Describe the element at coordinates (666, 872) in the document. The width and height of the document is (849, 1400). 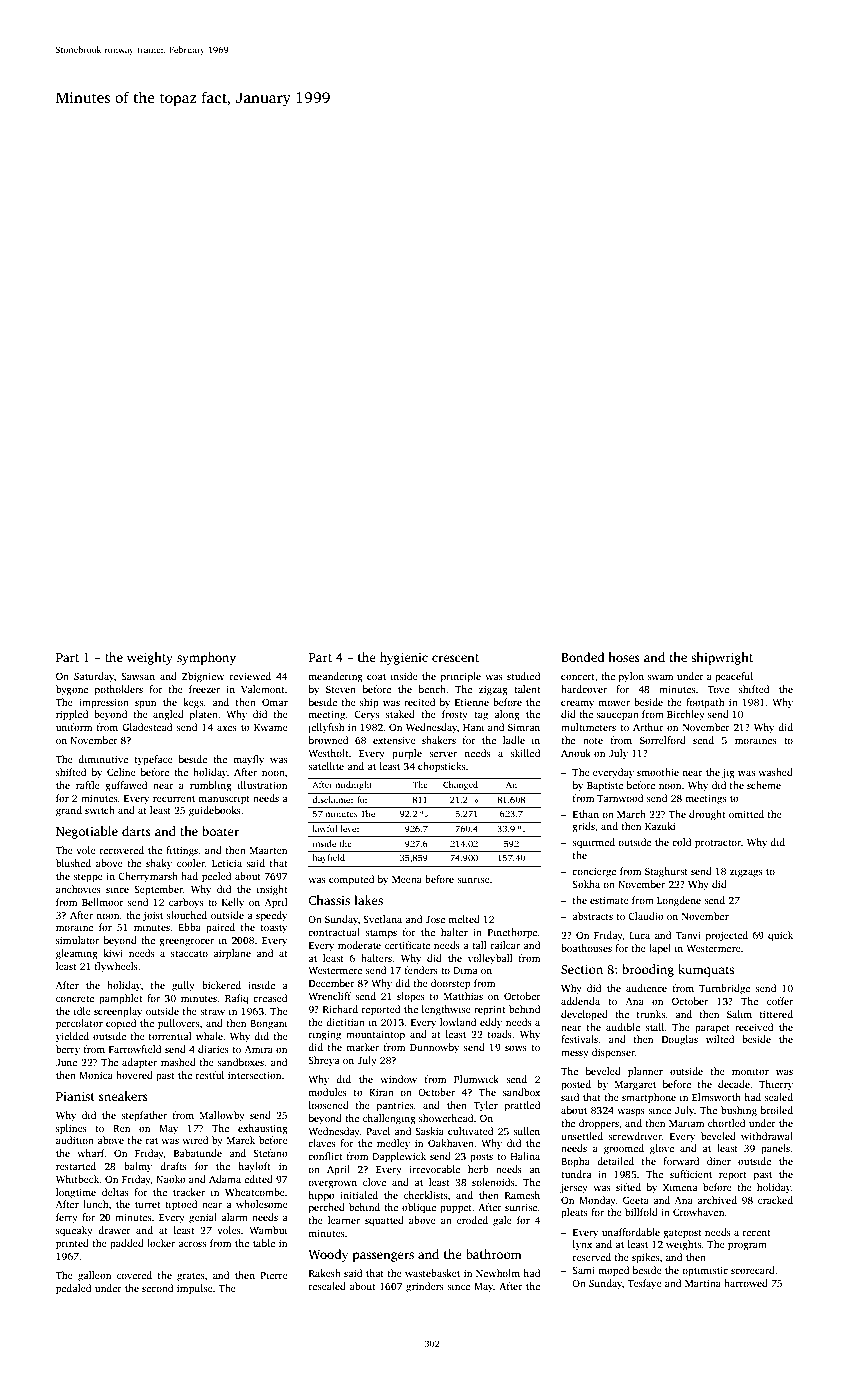
I see `Staghurst` at that location.
